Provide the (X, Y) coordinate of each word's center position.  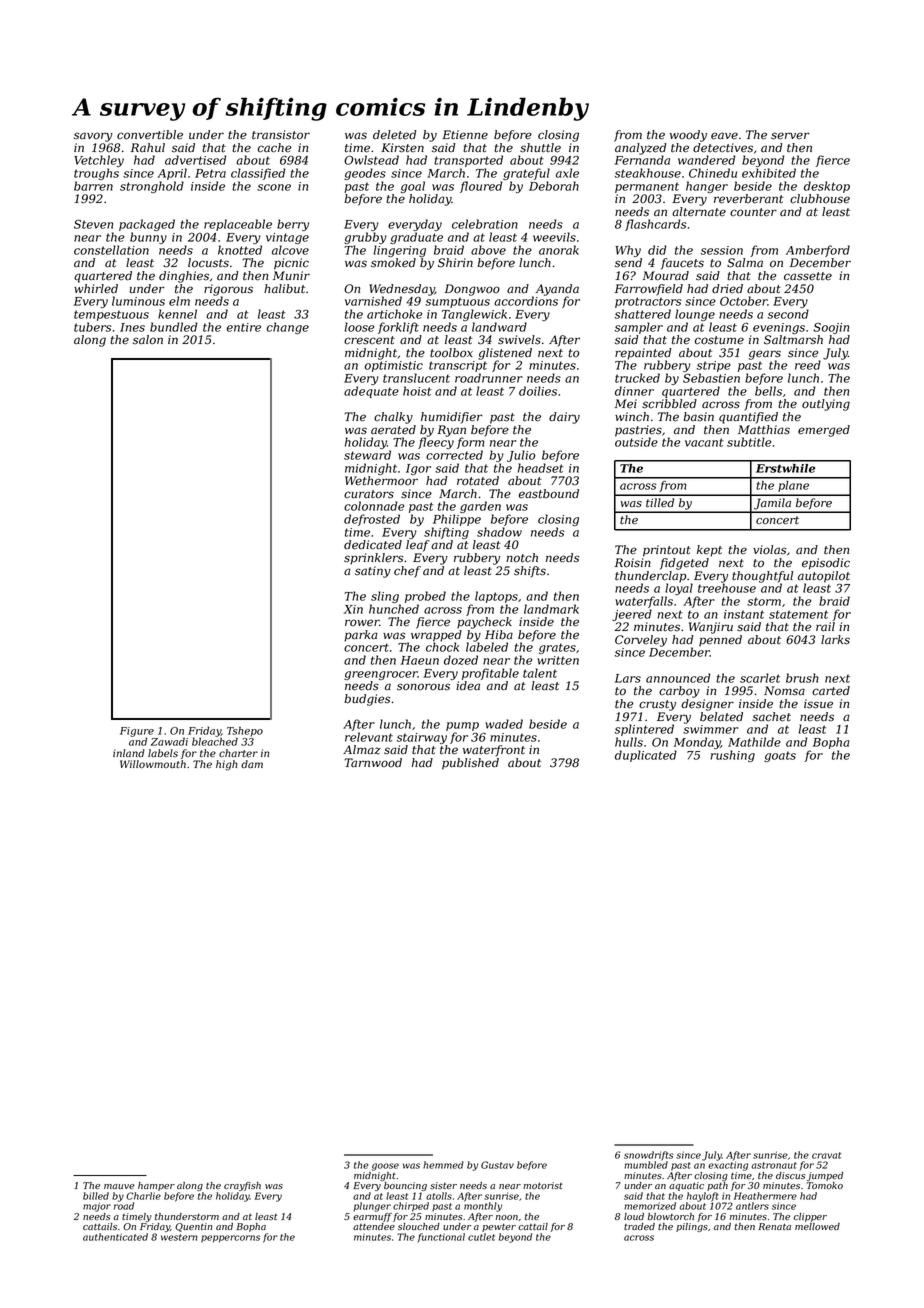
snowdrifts (649, 1156)
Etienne (465, 135)
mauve (119, 1186)
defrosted (372, 520)
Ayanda (557, 290)
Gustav (497, 1165)
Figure (137, 732)
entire (244, 327)
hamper (156, 1186)
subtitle (749, 442)
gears (765, 355)
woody (688, 136)
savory (93, 137)
